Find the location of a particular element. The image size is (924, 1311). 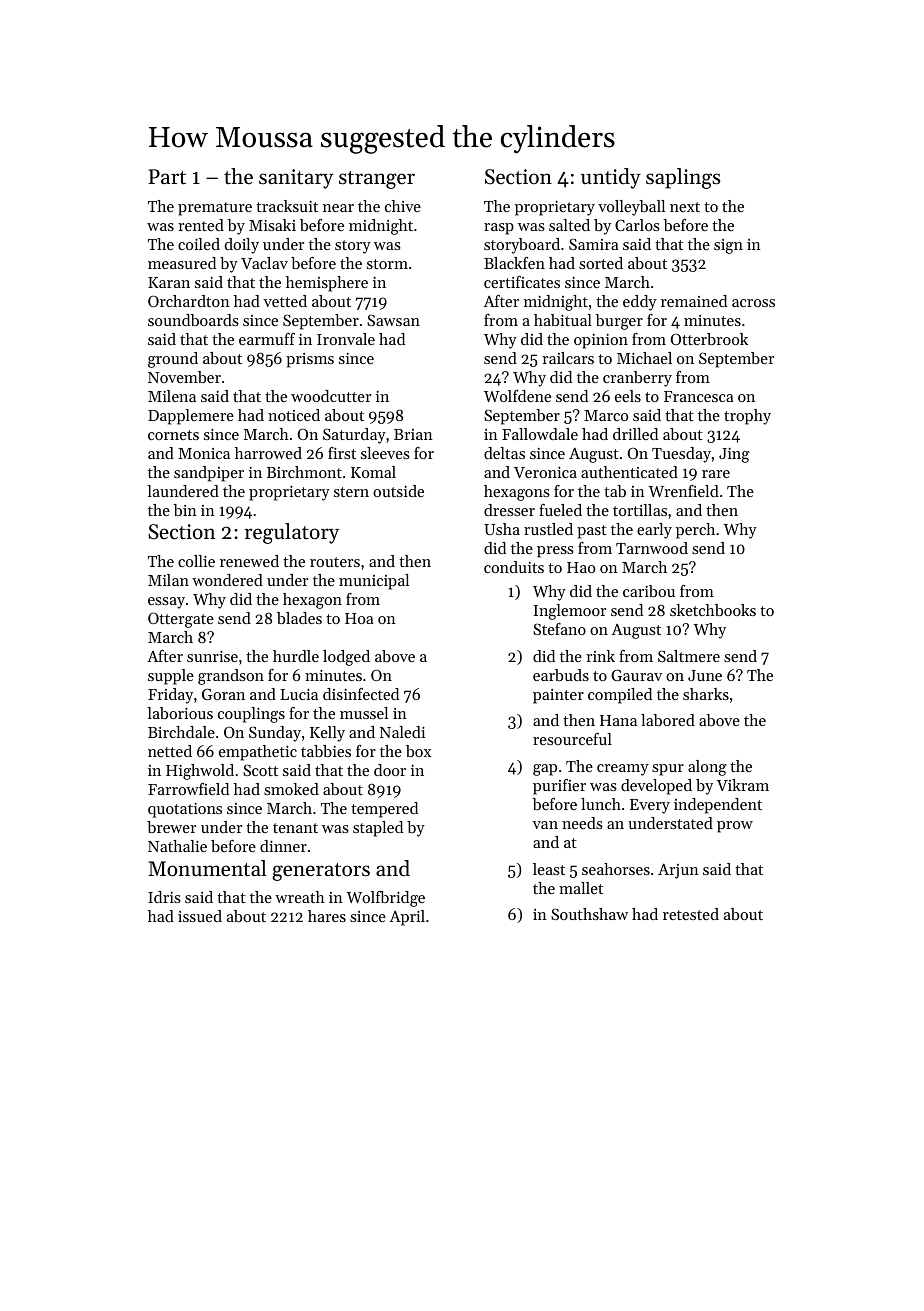

woodcutter is located at coordinates (331, 396).
